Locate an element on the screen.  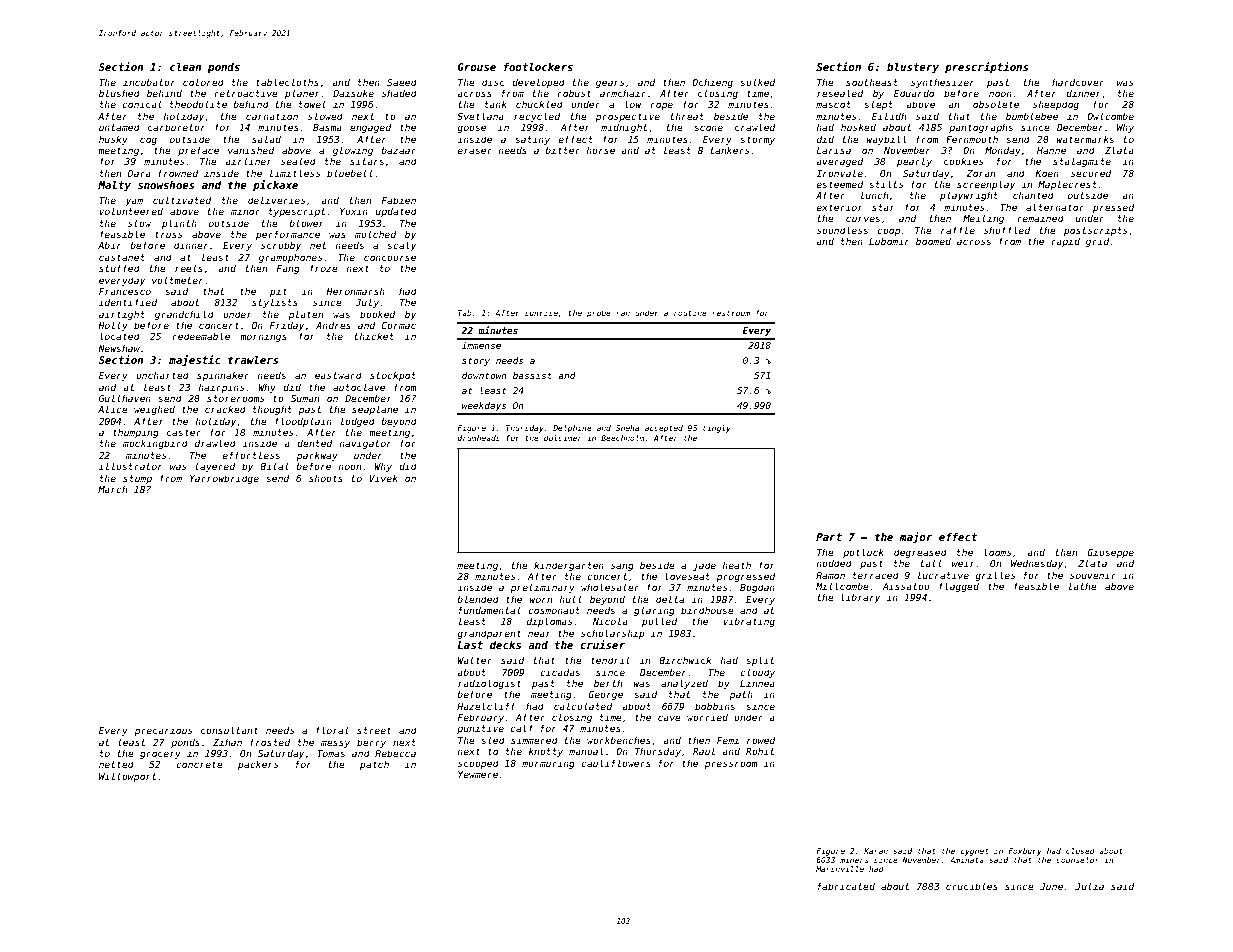
Part is located at coordinates (829, 537).
